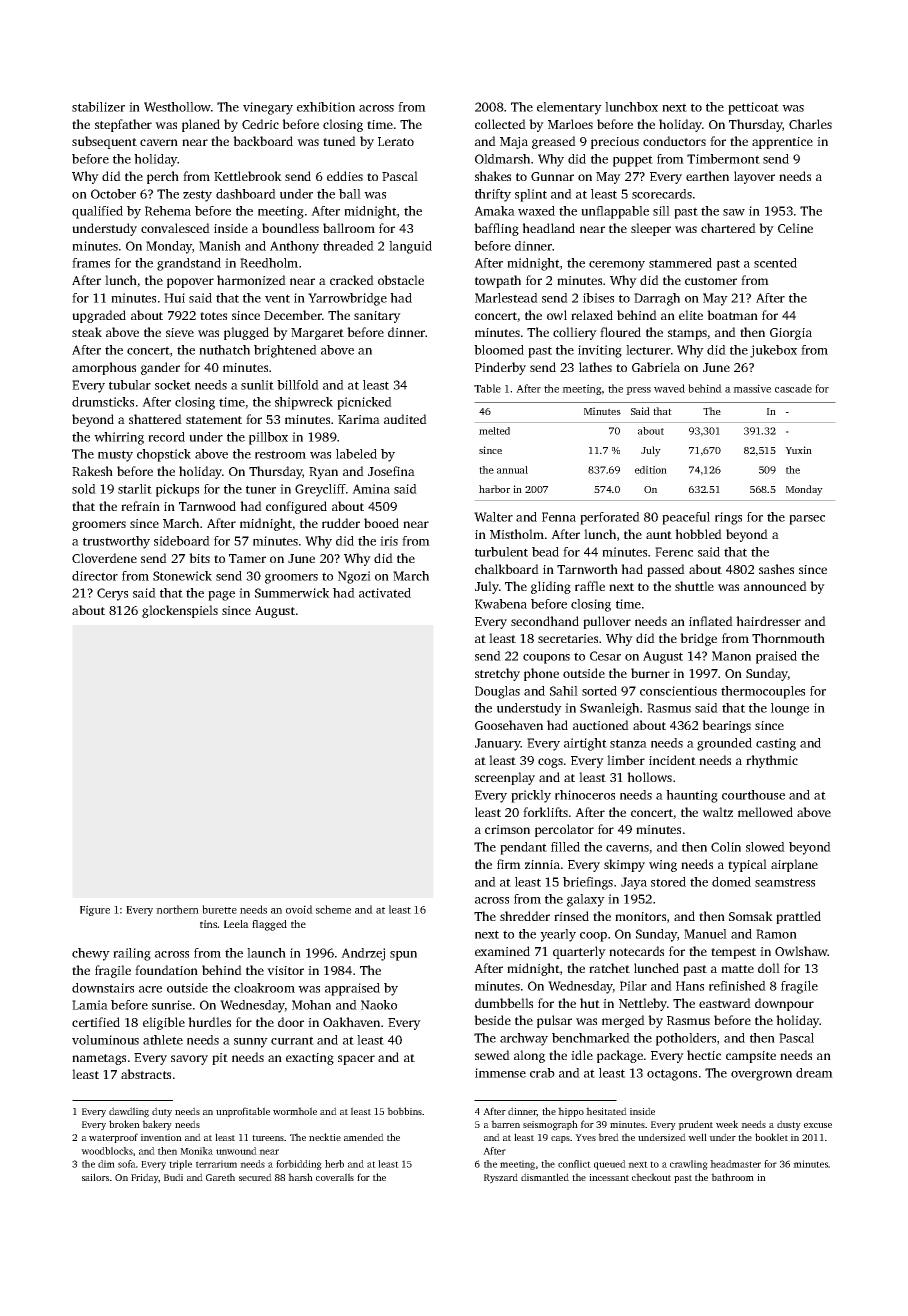 The height and width of the screenshot is (1316, 908). What do you see at coordinates (112, 594) in the screenshot?
I see `Cerys` at bounding box center [112, 594].
